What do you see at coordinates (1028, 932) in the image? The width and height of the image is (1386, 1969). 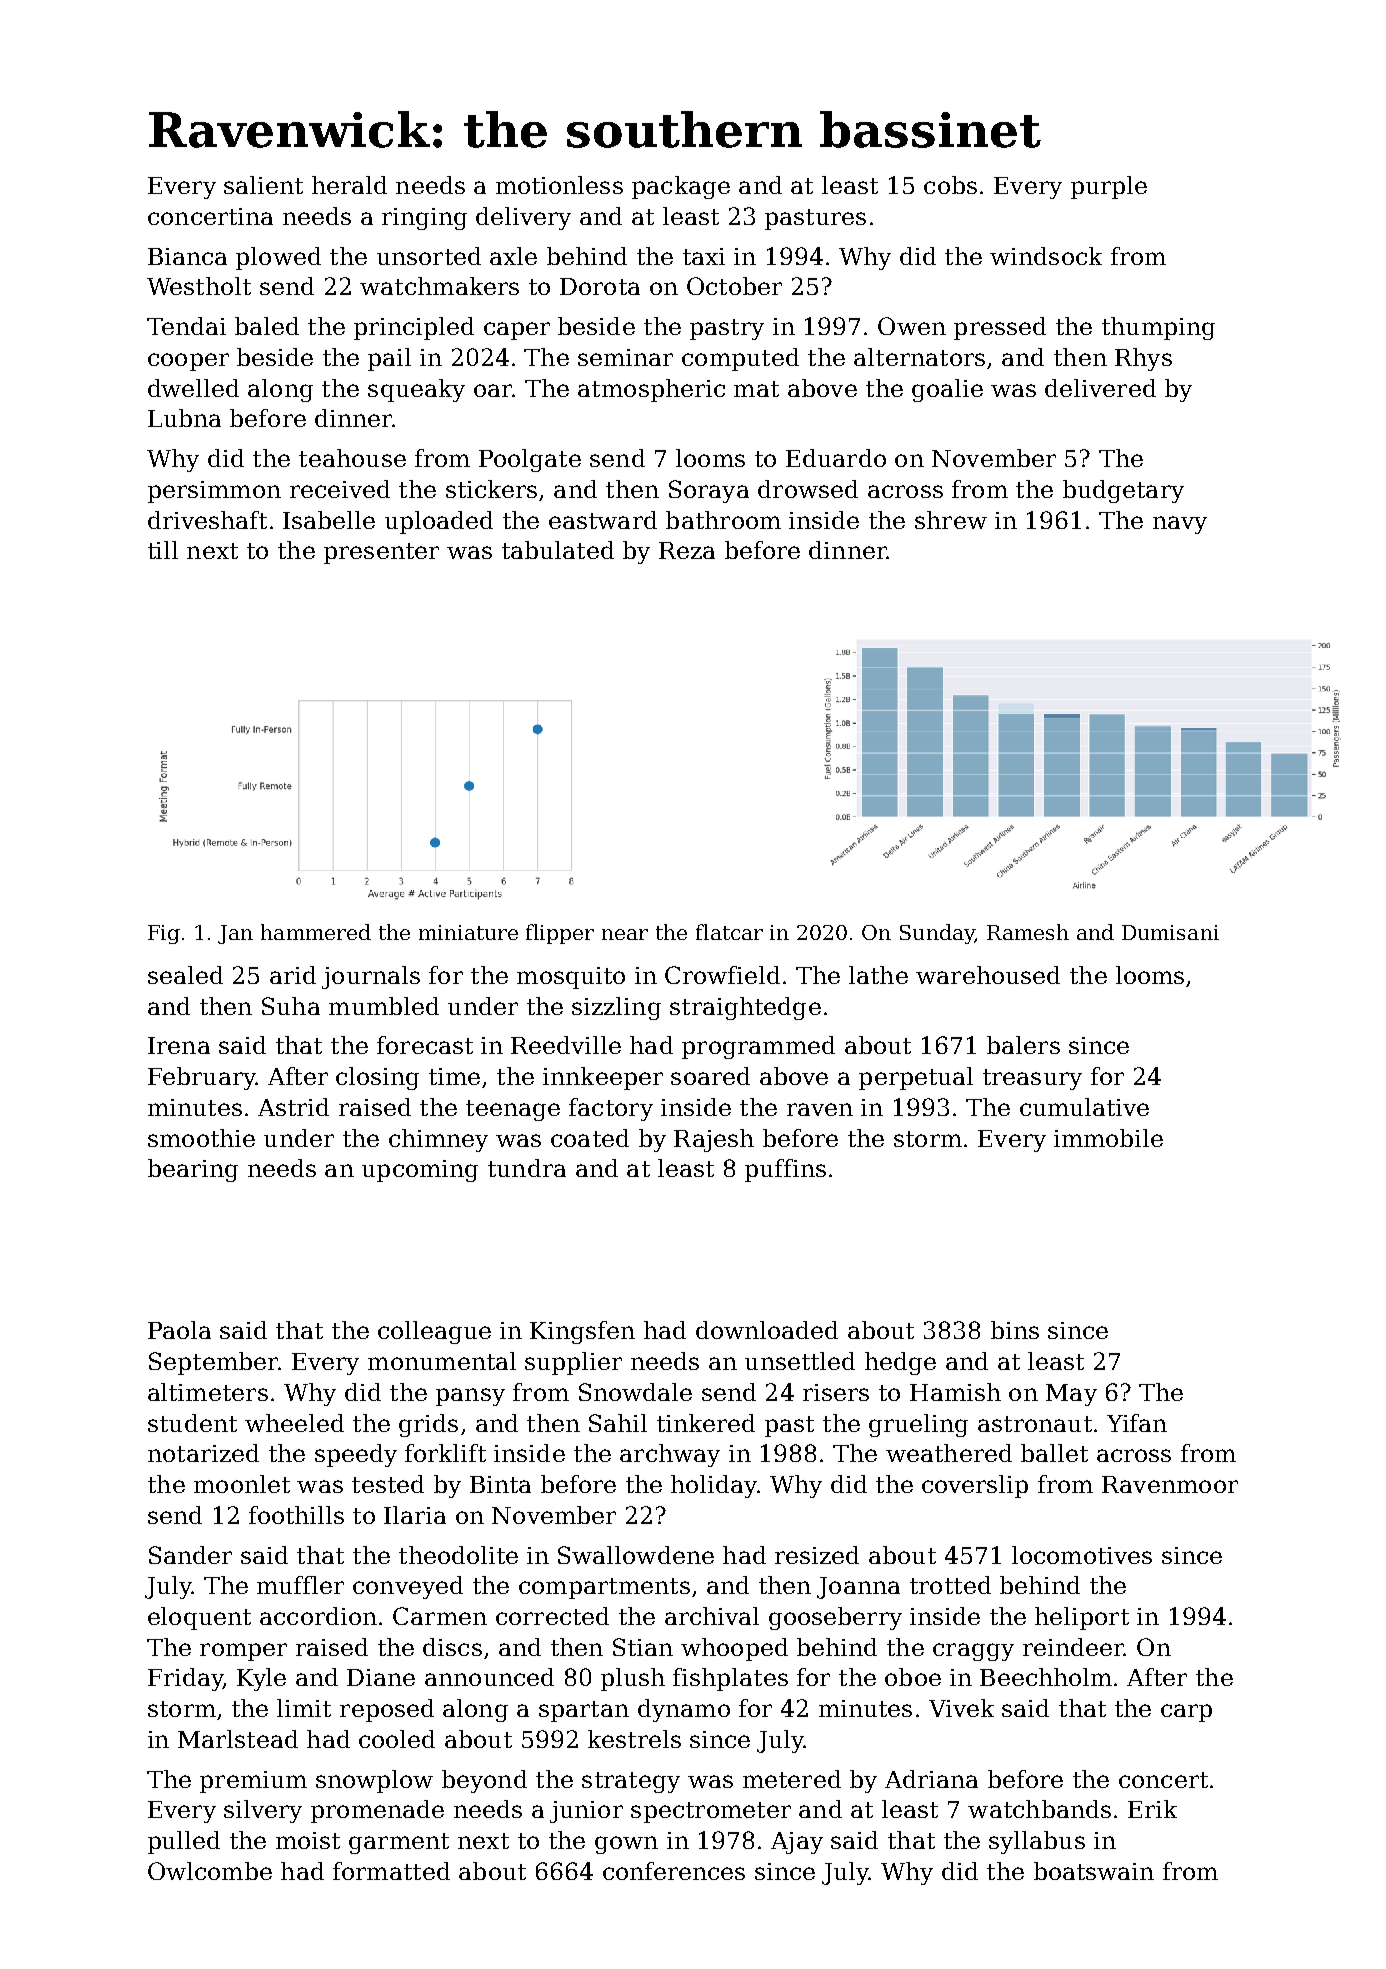 I see `Ramesh` at bounding box center [1028, 932].
